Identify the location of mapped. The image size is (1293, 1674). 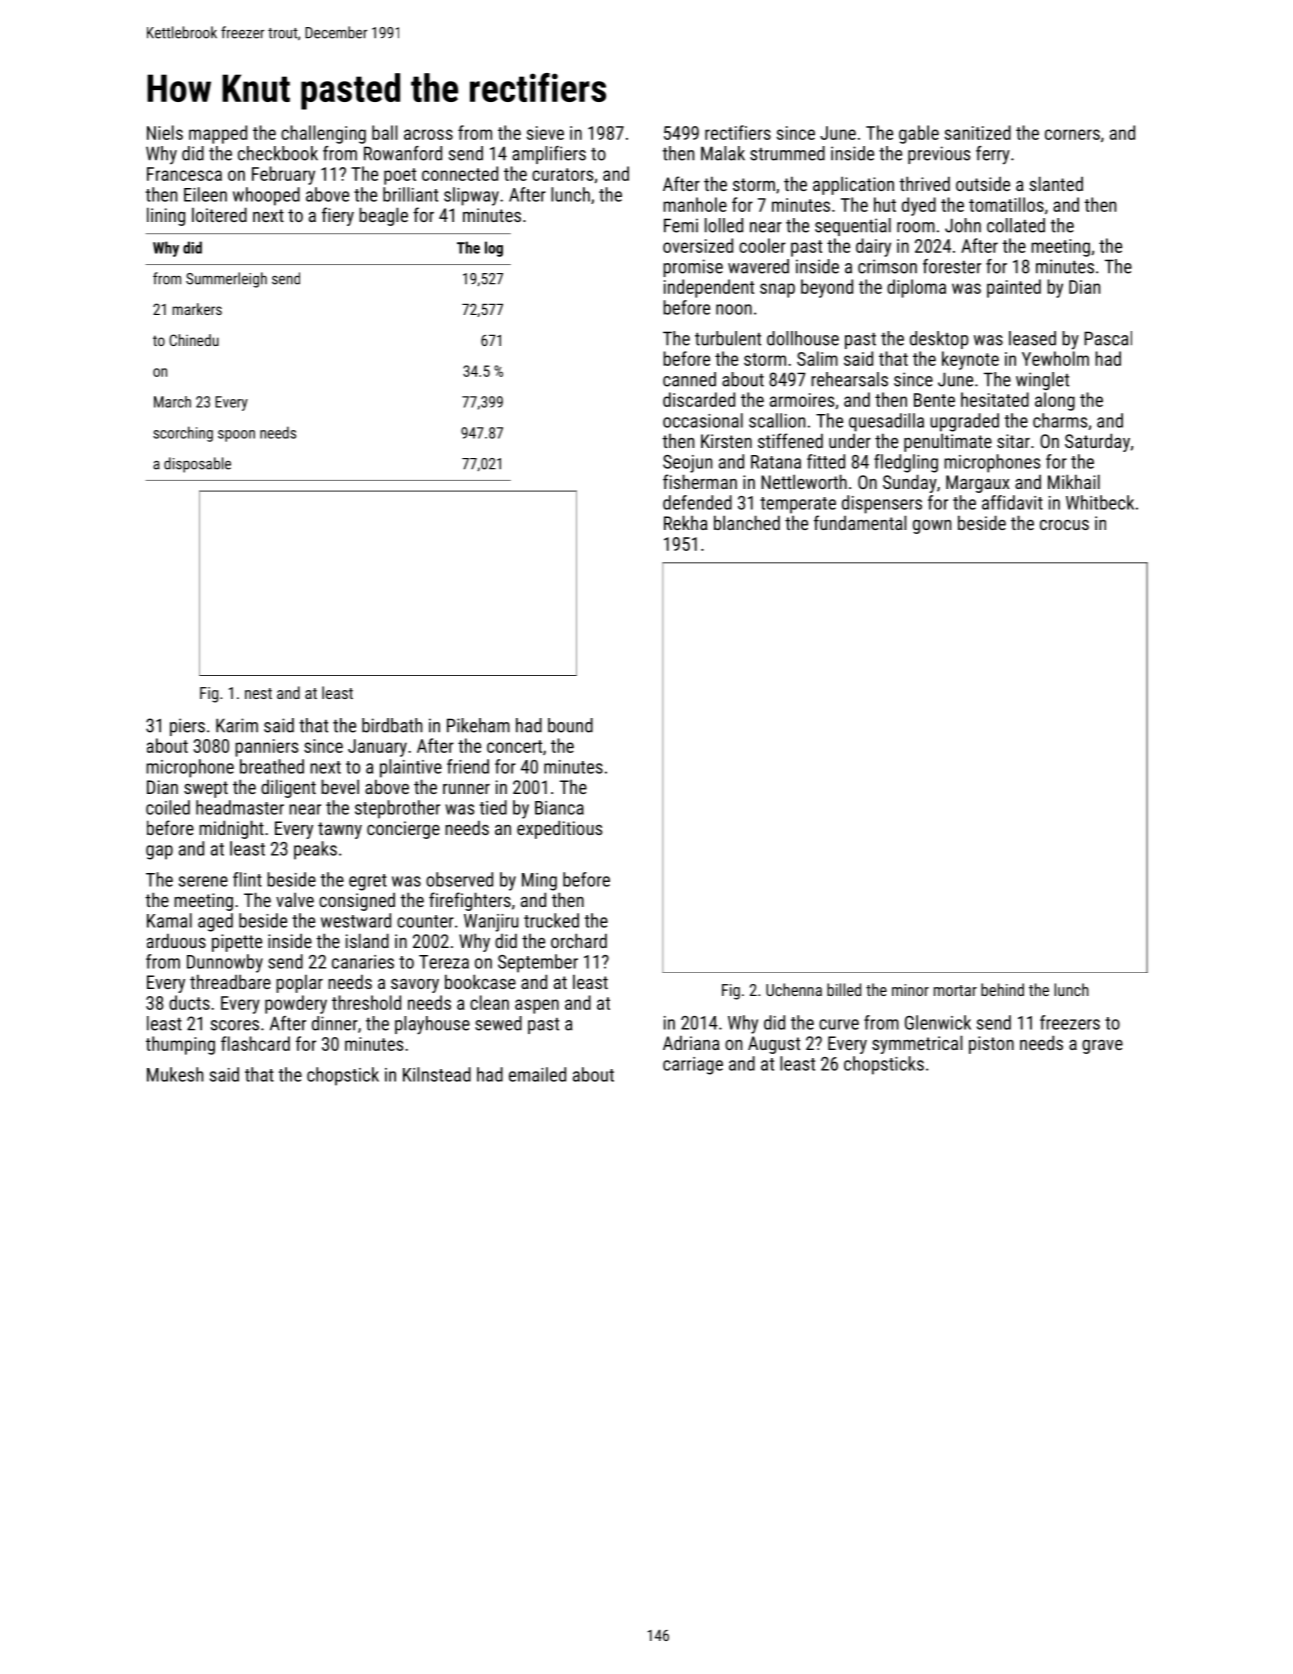
(218, 134).
